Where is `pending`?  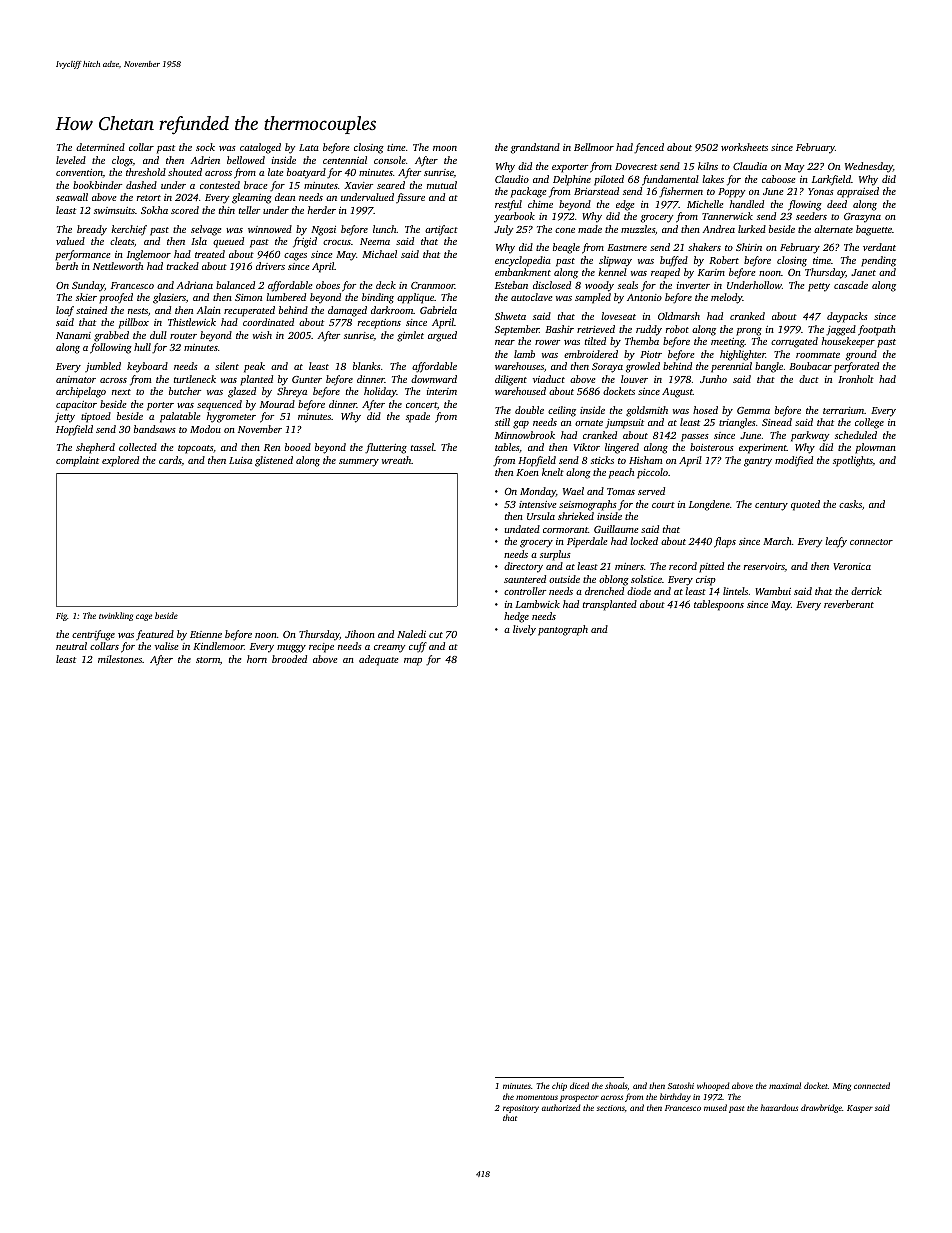 pending is located at coordinates (878, 261).
